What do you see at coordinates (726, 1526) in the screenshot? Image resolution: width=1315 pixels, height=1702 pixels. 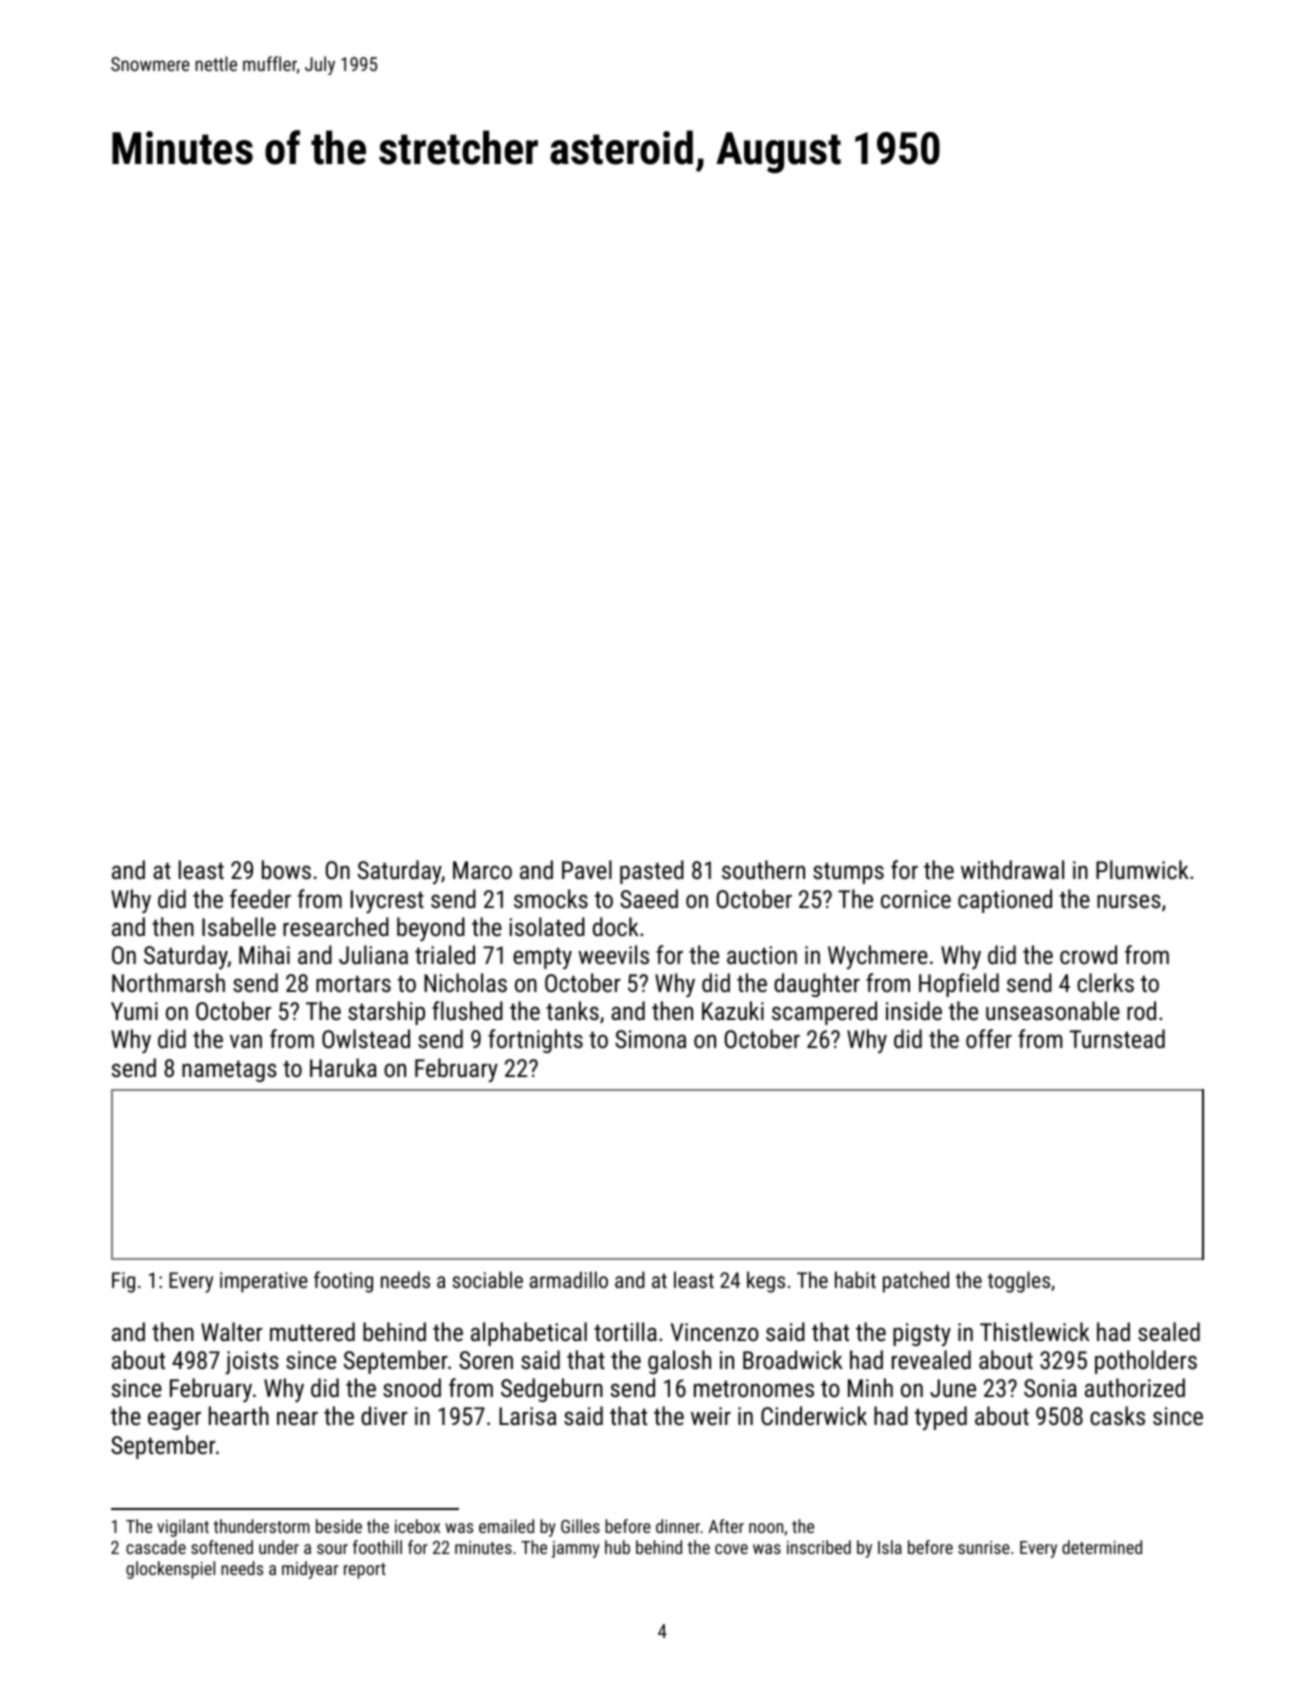 I see `After` at bounding box center [726, 1526].
